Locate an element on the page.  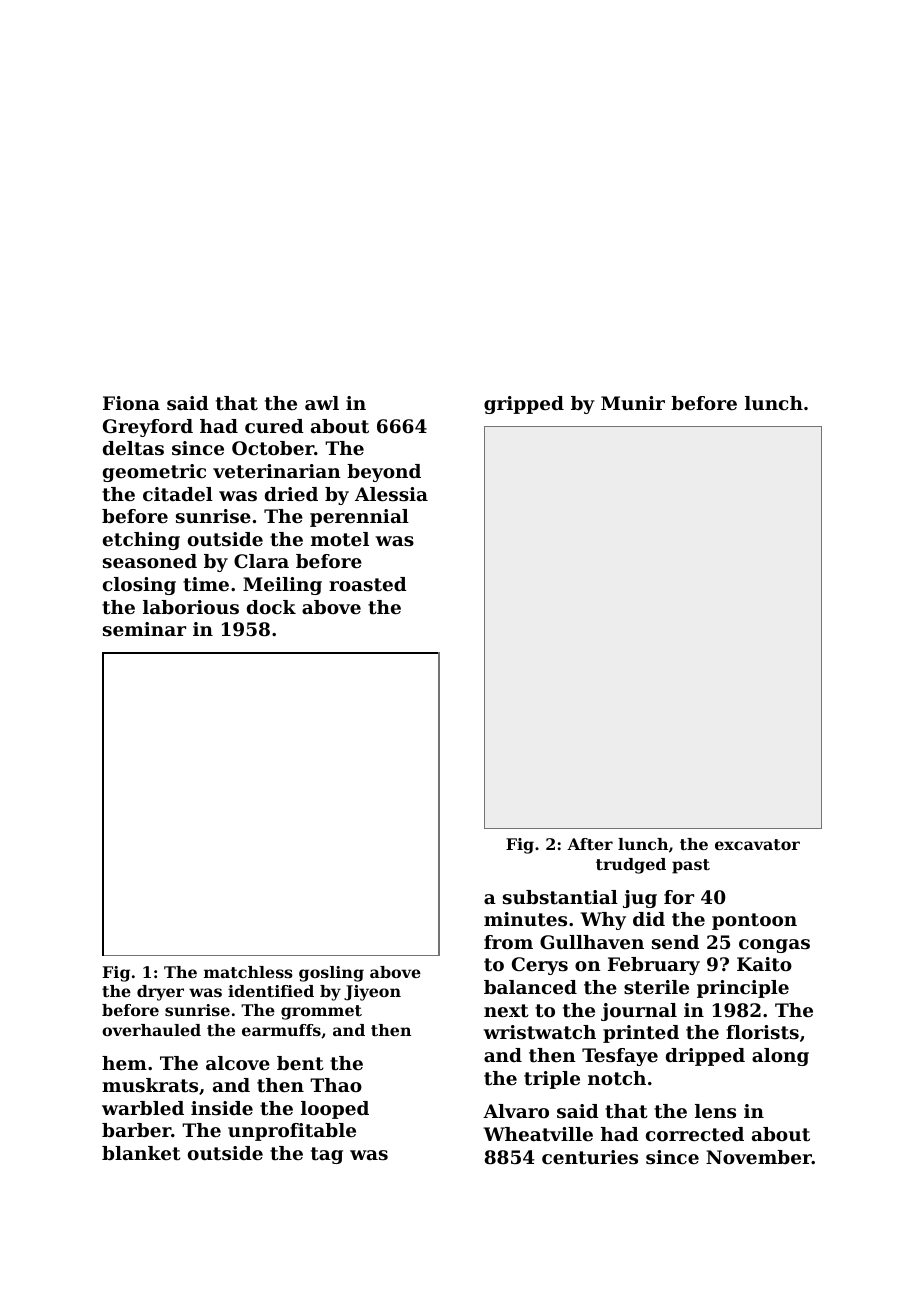
Fiona is located at coordinates (131, 403).
